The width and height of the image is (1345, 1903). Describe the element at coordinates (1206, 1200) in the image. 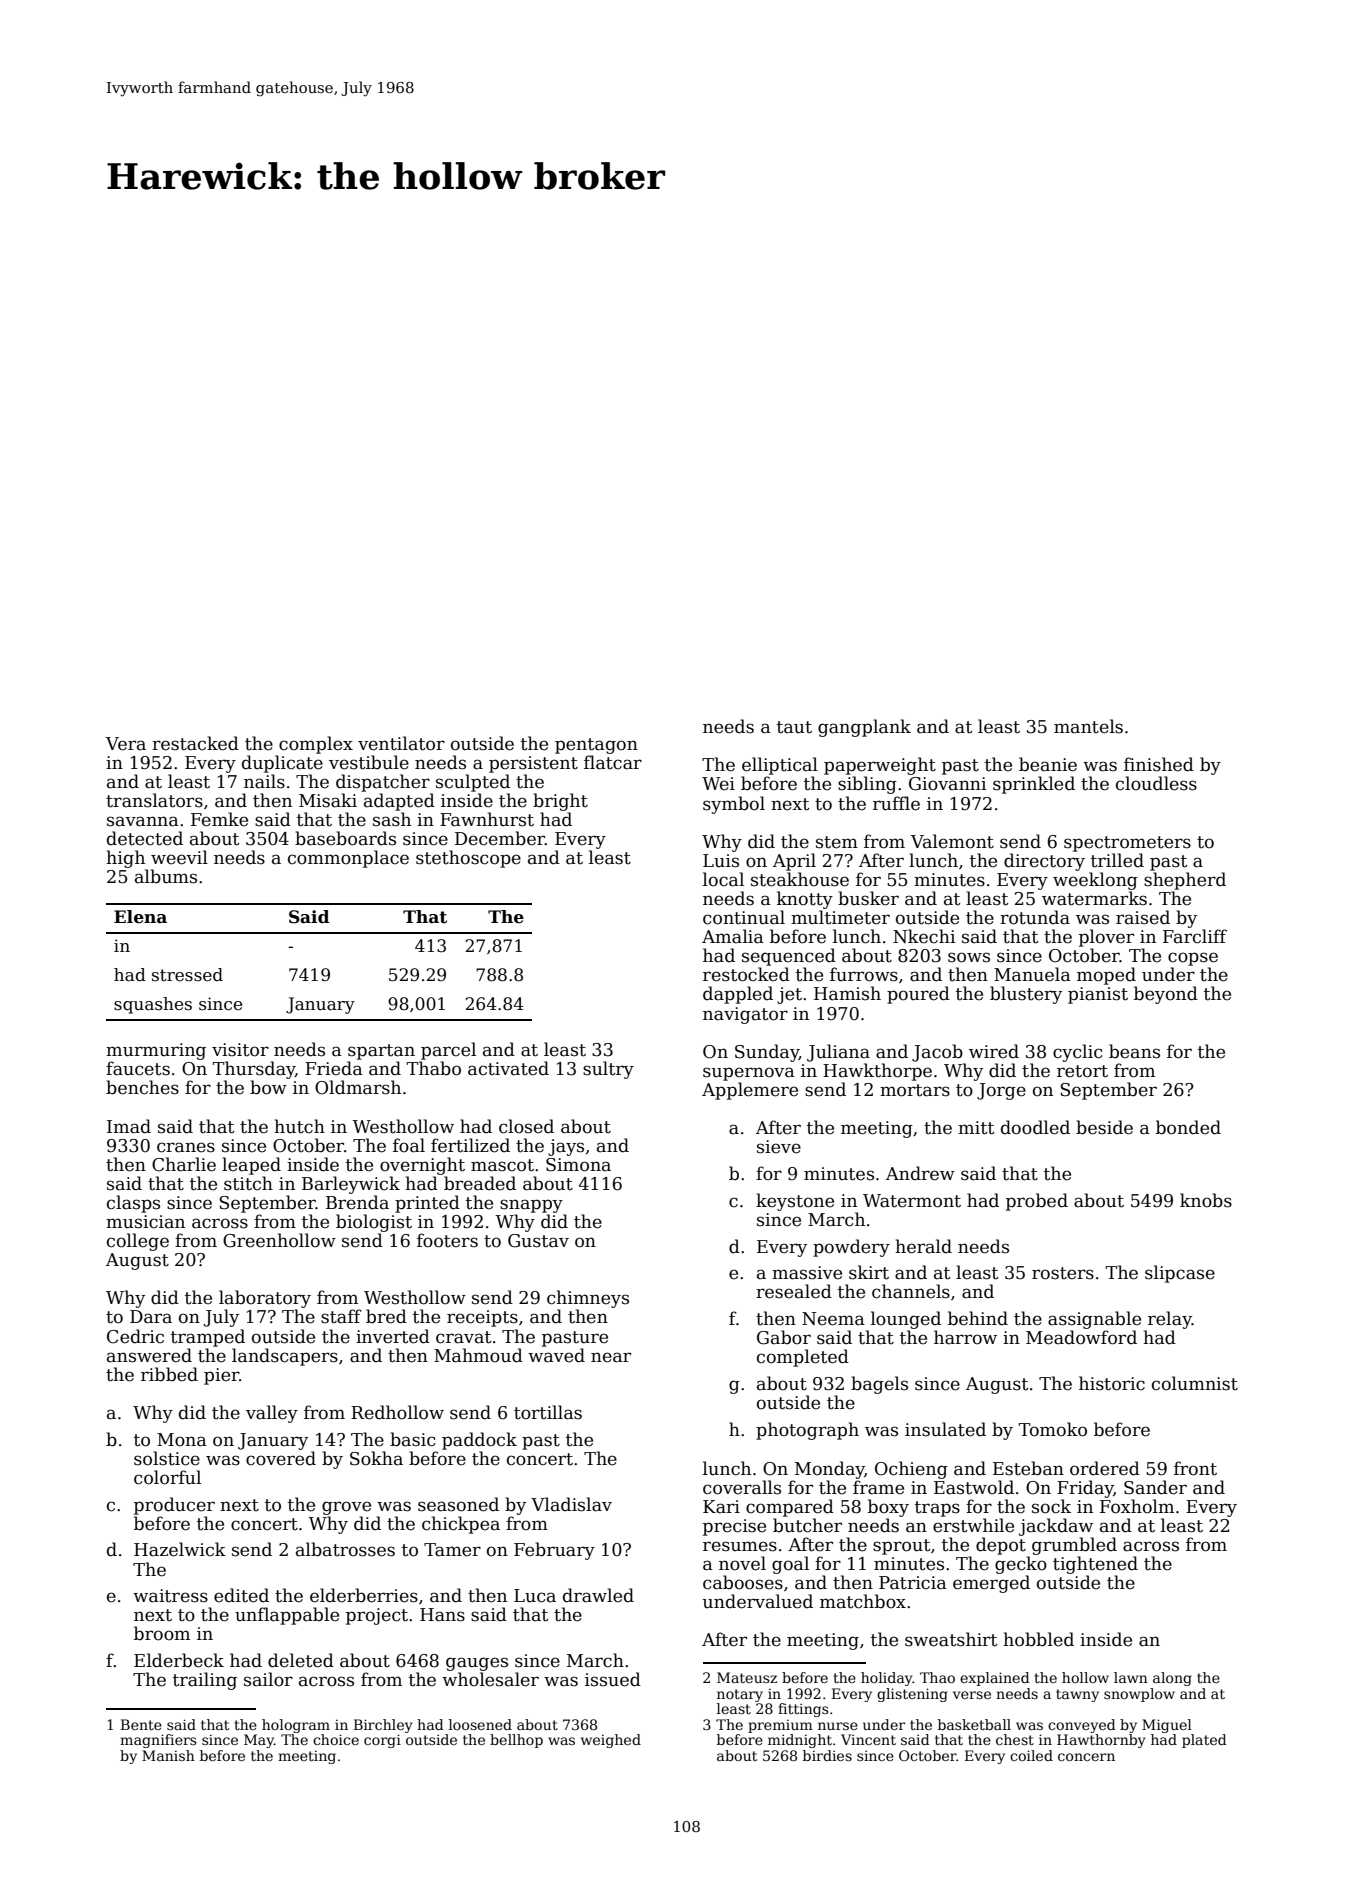

I see `knobs` at that location.
